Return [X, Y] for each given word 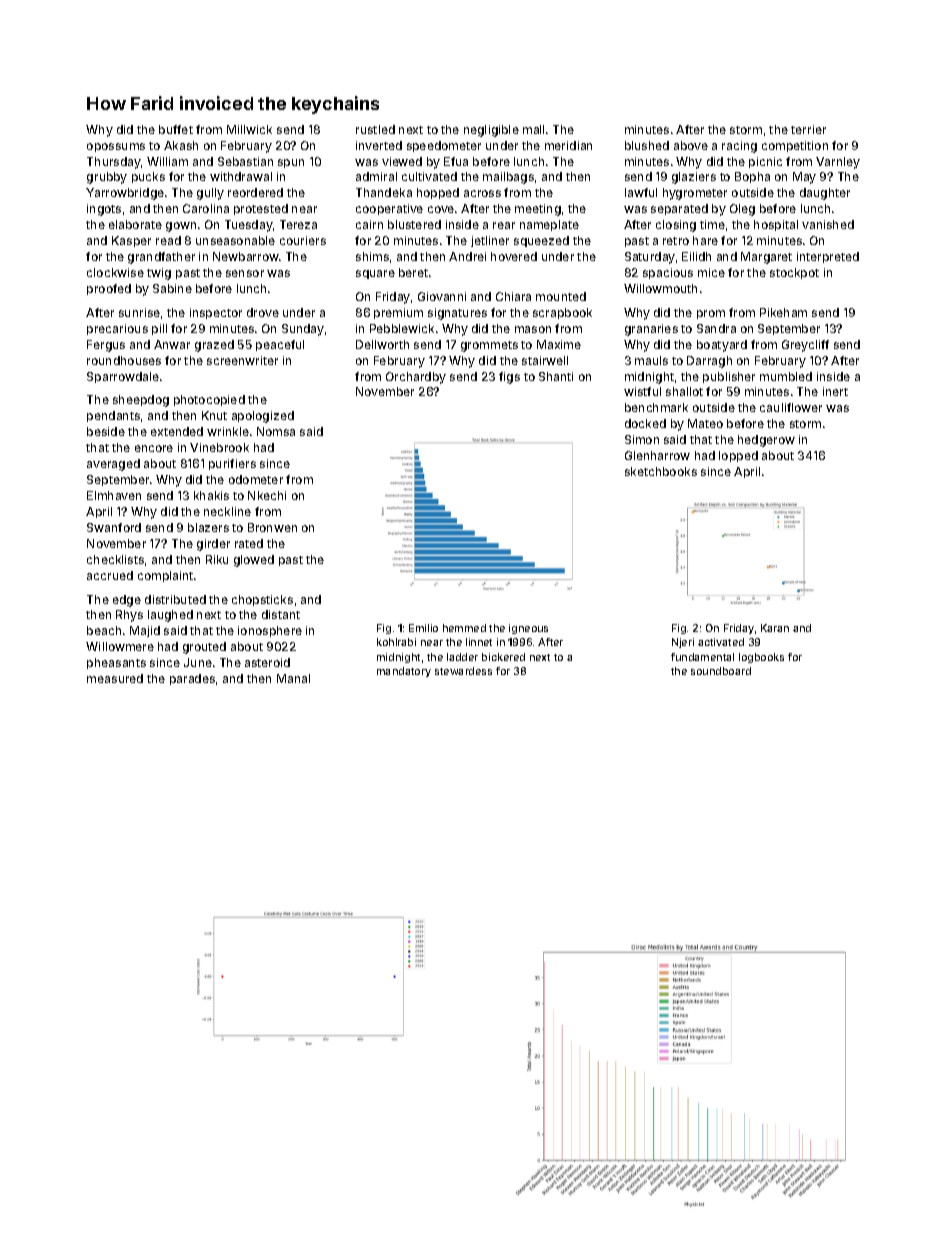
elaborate [135, 224]
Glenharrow [657, 455]
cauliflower [791, 407]
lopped [738, 456]
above [691, 145]
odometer [256, 479]
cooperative [389, 209]
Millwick [249, 129]
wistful [642, 391]
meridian [568, 145]
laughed [170, 616]
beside [106, 431]
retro [676, 241]
